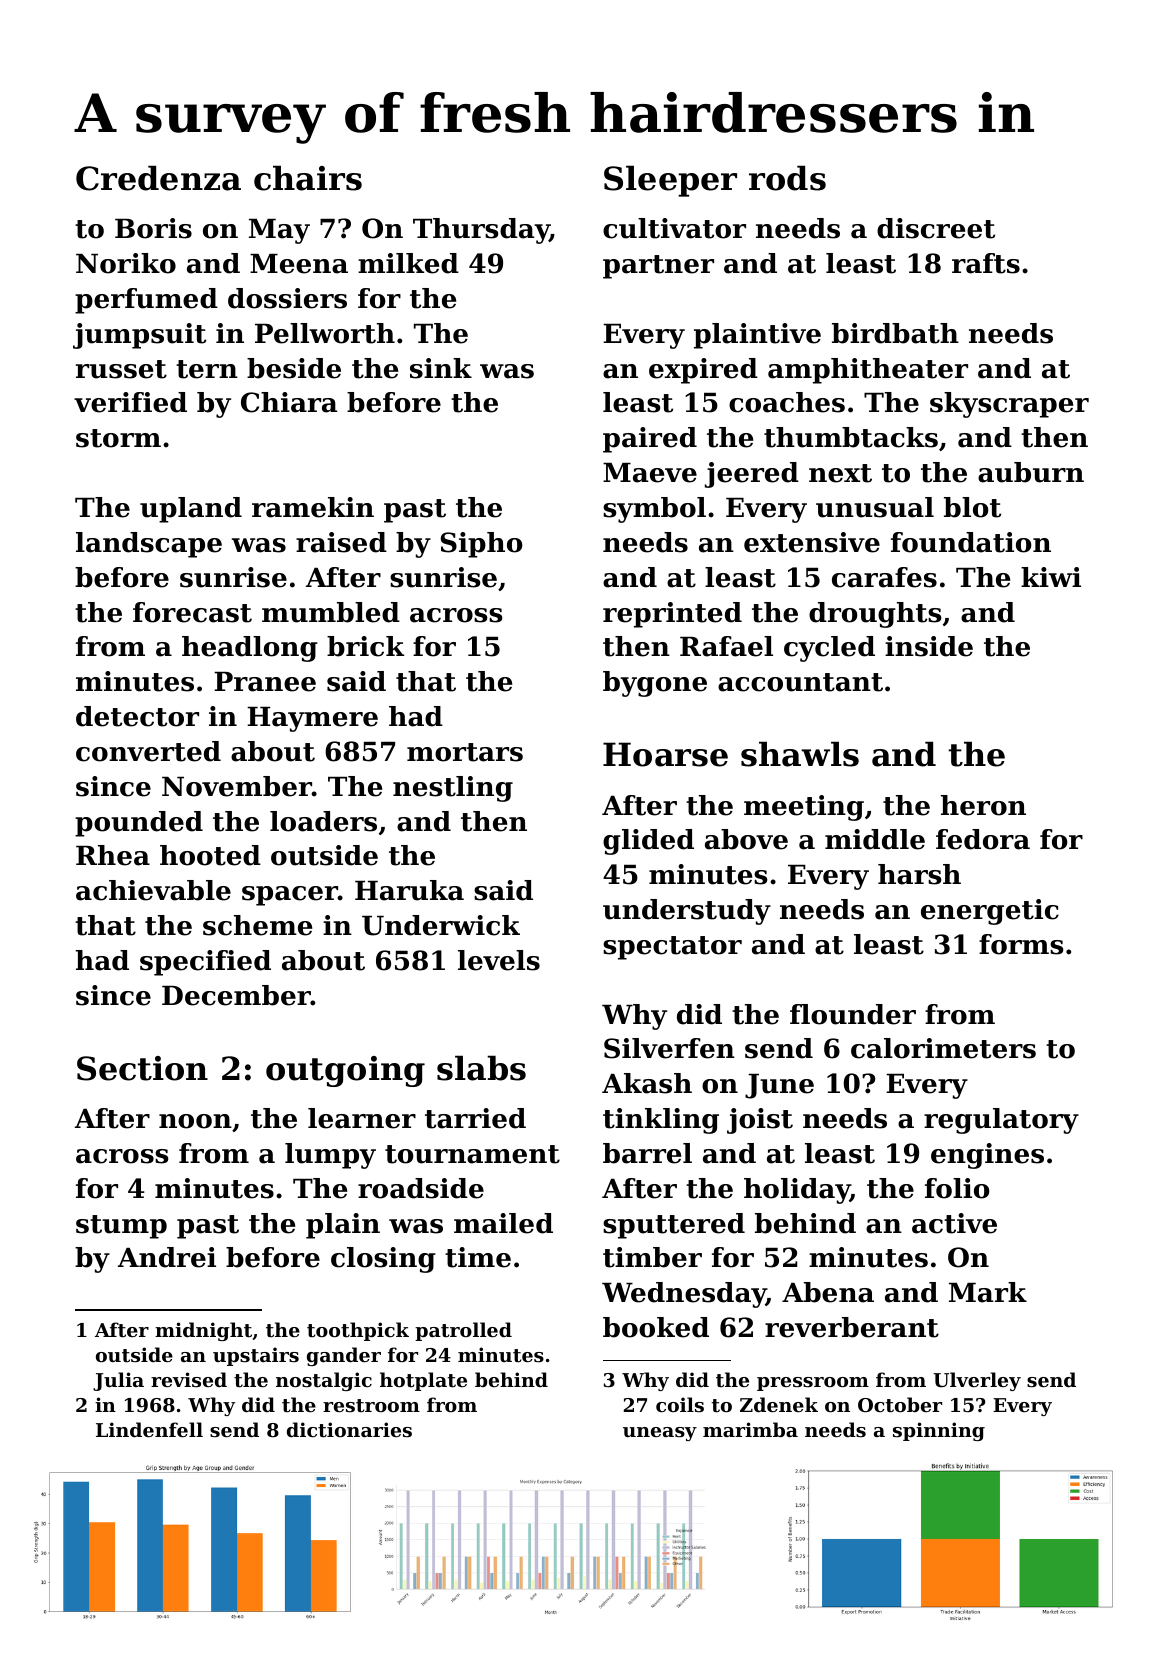 The height and width of the document is (1654, 1165). I want to click on Sipho, so click(482, 545).
